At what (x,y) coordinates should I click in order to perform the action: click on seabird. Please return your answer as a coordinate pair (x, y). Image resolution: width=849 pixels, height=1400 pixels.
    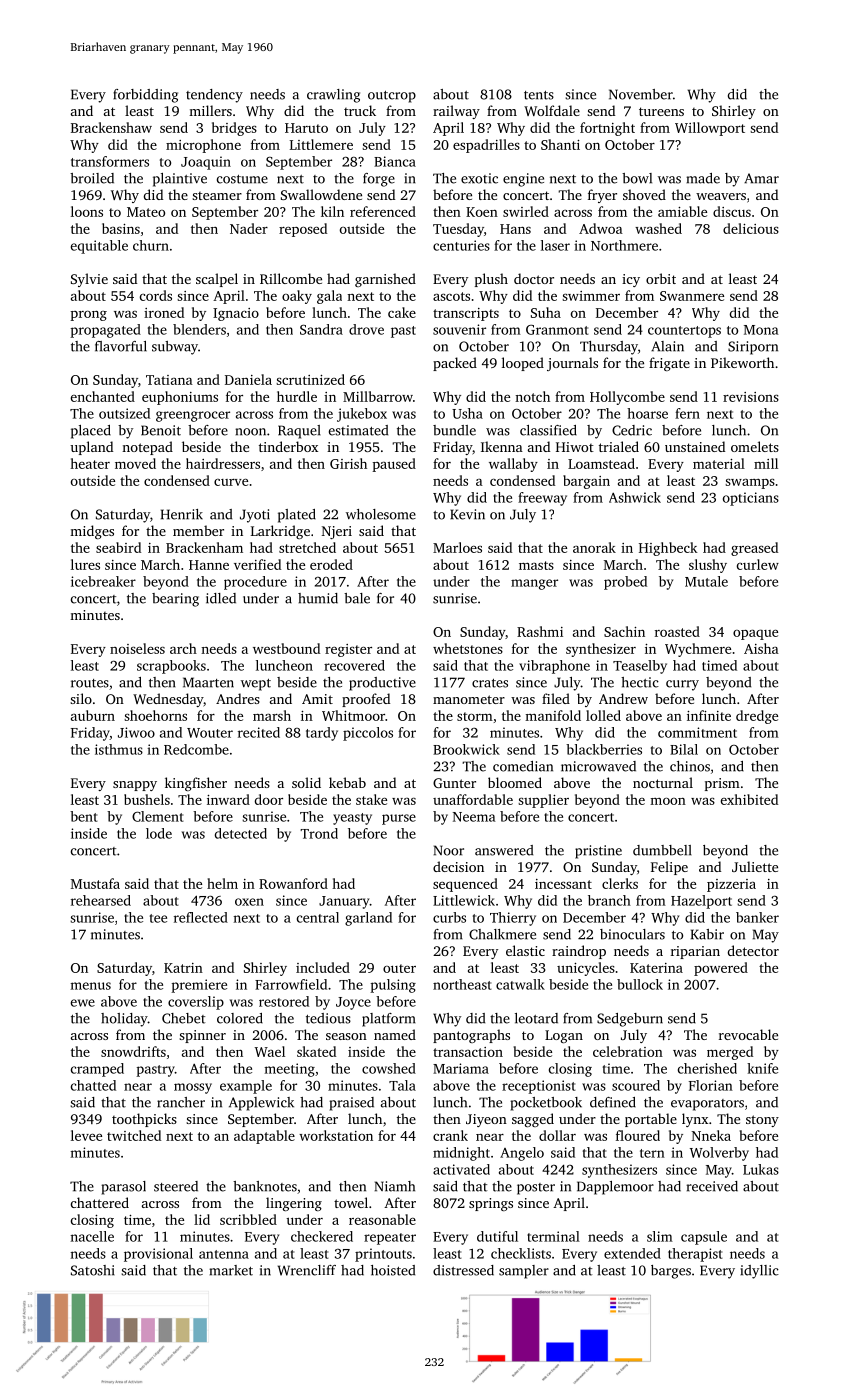
    Looking at the image, I should click on (118, 547).
